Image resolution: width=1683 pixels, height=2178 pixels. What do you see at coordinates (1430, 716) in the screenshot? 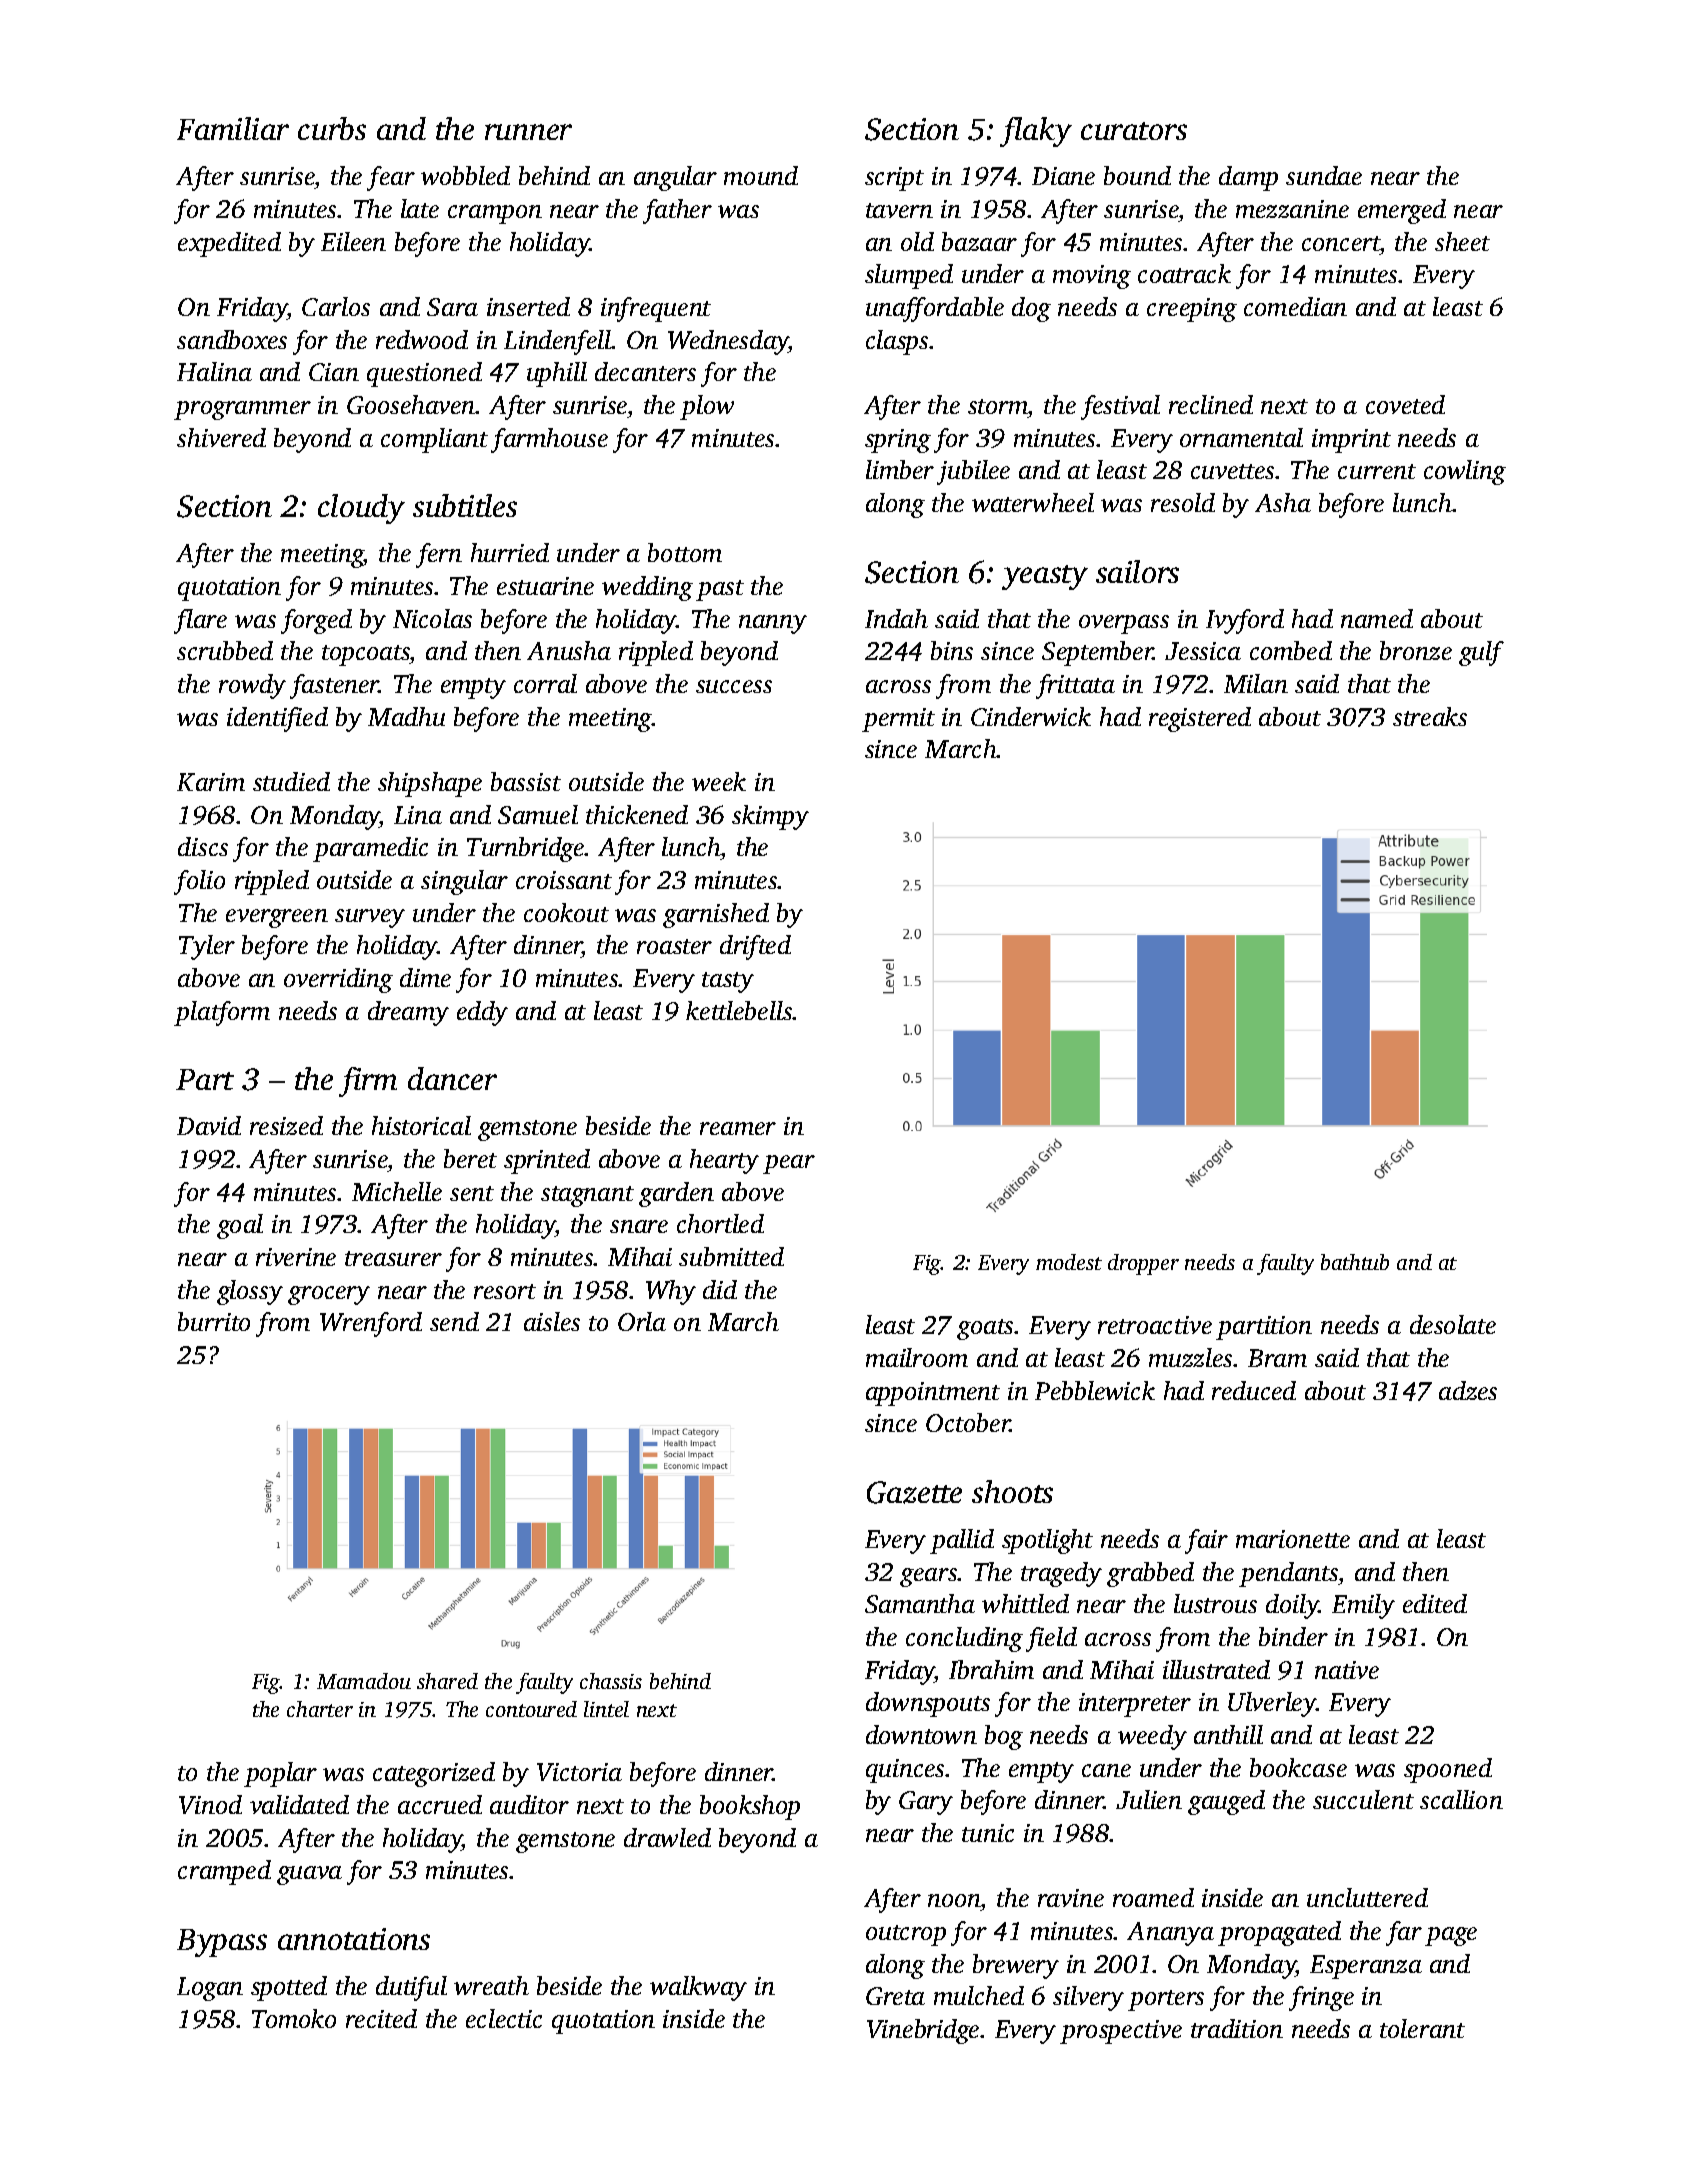
I see `streaks` at bounding box center [1430, 716].
